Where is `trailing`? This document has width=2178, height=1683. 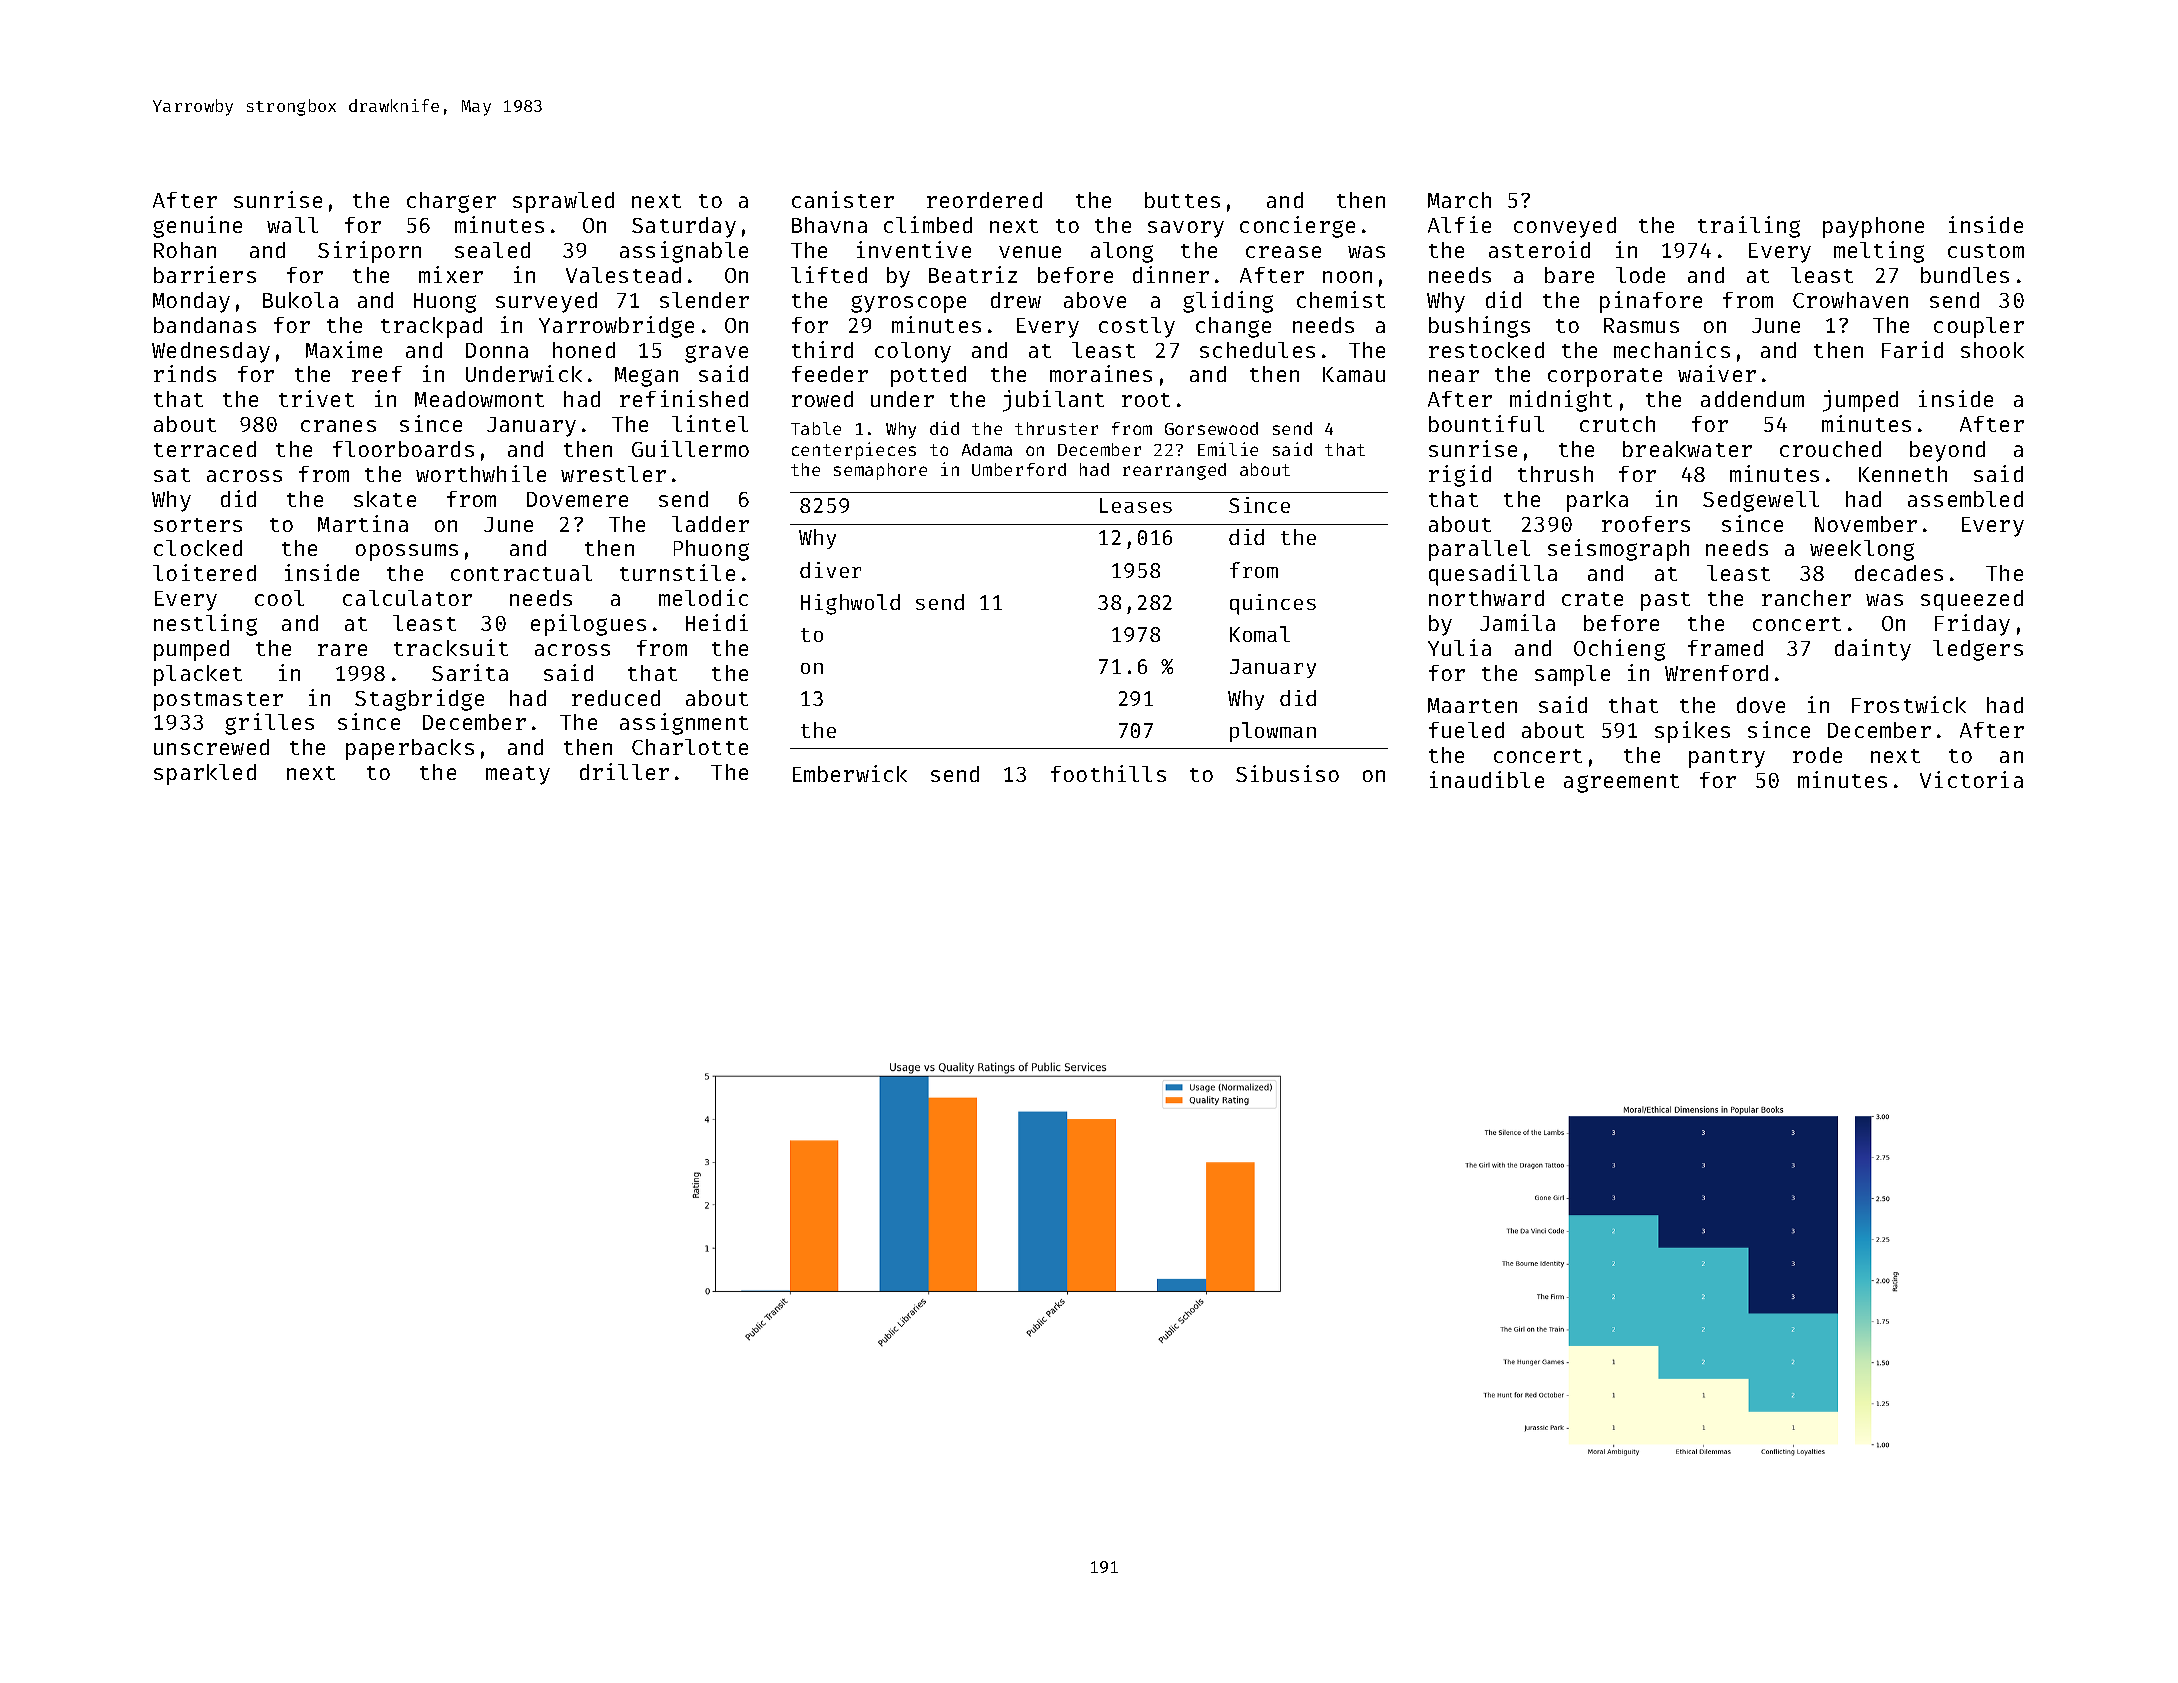
trailing is located at coordinates (1749, 227).
